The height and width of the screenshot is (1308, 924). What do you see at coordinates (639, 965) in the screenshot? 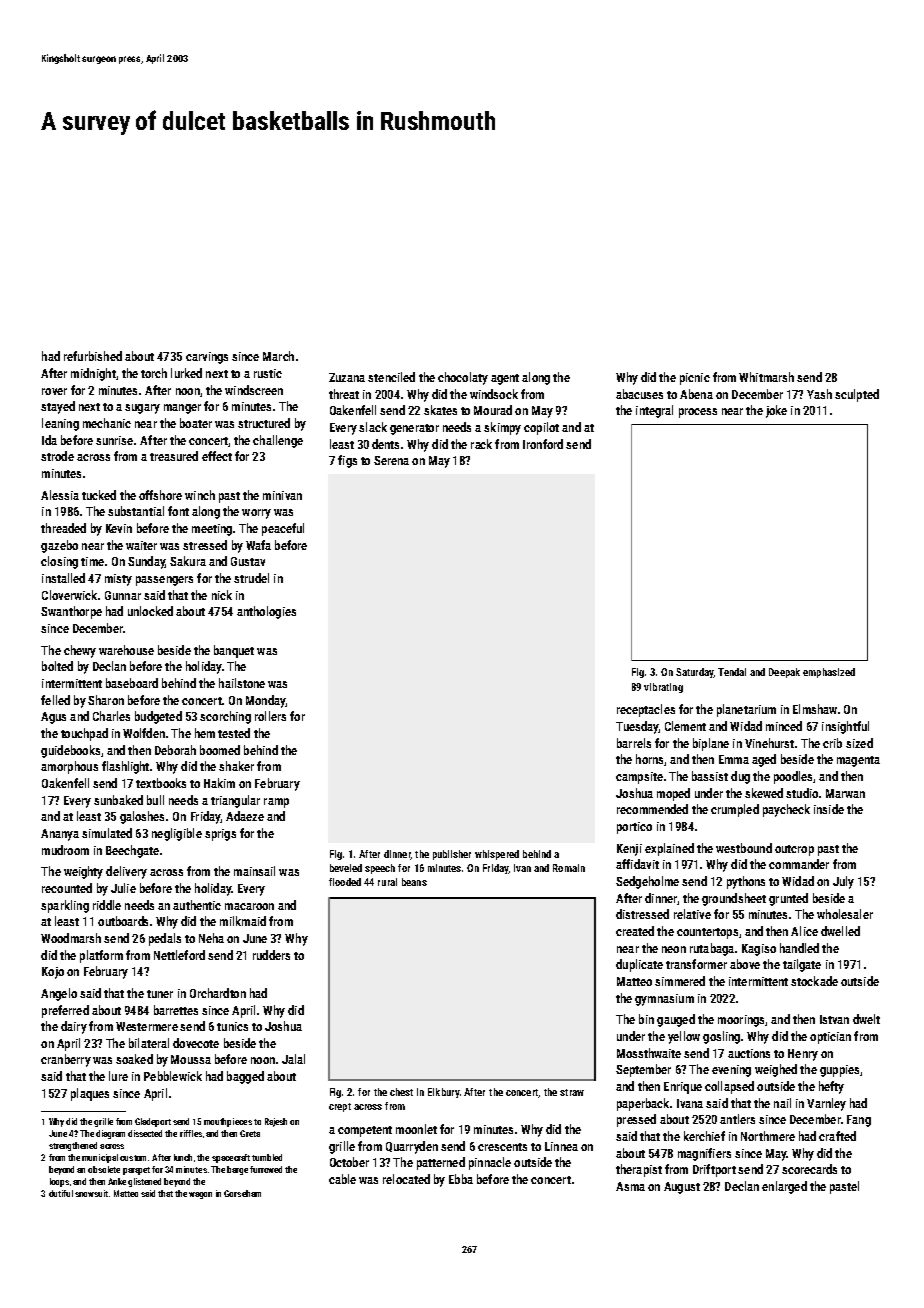
I see `duplicate` at bounding box center [639, 965].
